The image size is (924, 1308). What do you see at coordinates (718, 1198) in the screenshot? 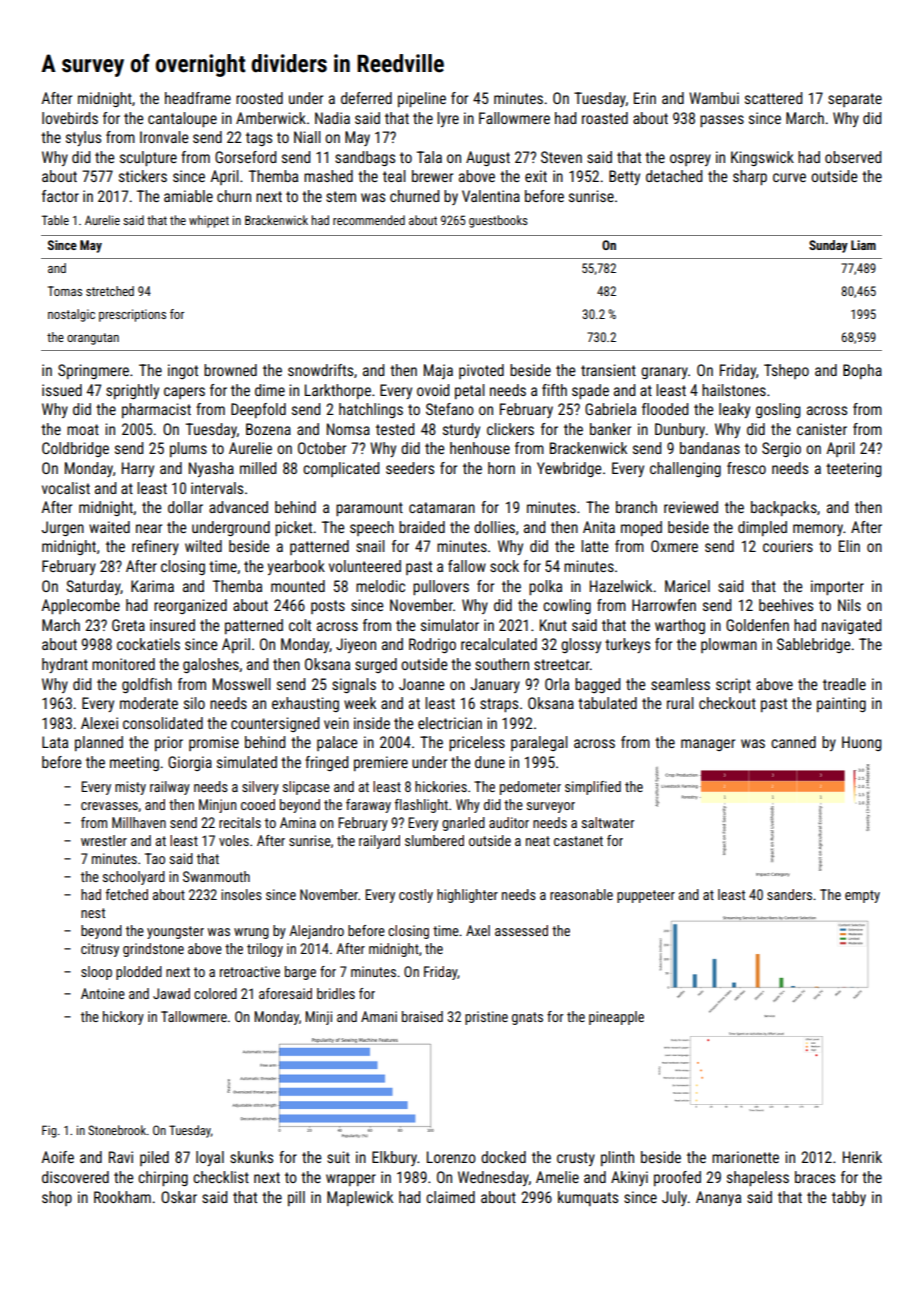
I see `Ananya` at bounding box center [718, 1198].
